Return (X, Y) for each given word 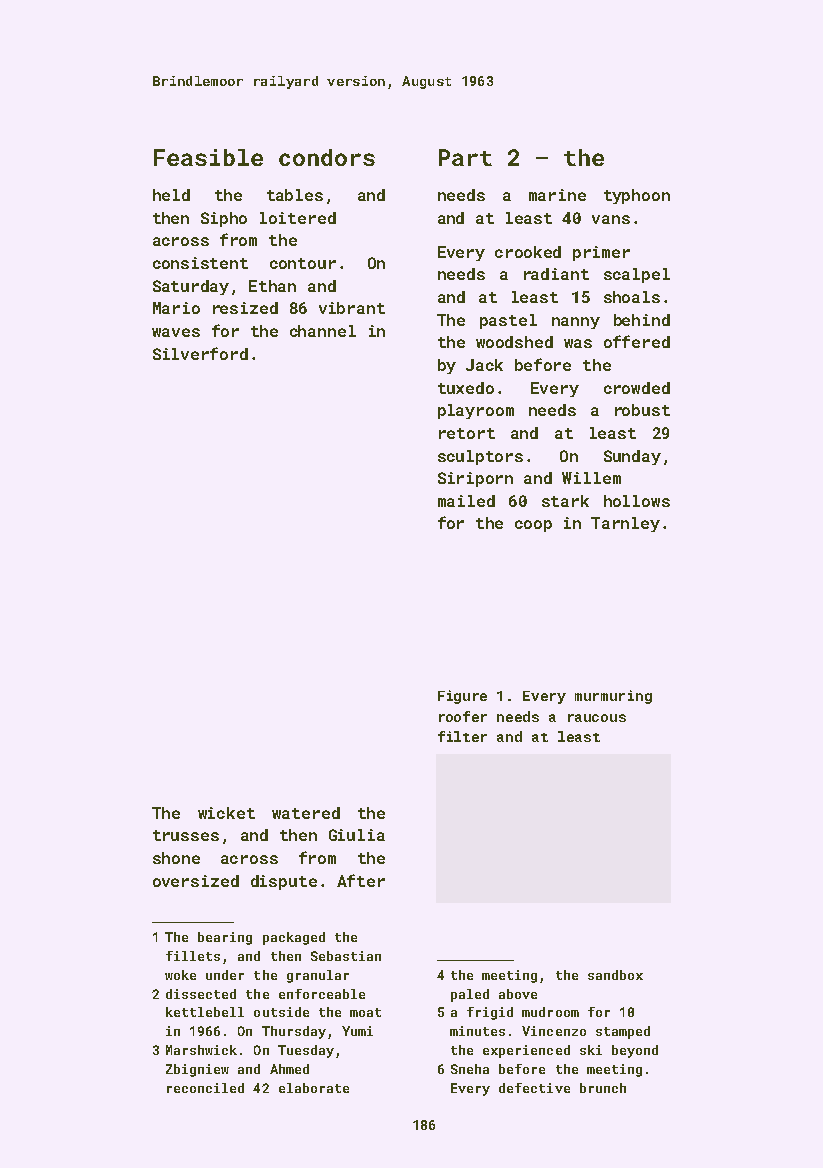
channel (323, 331)
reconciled (205, 1088)
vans (611, 219)
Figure (462, 697)
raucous (597, 718)
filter (462, 736)
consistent (200, 263)
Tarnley (625, 524)
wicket (226, 813)
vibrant (352, 308)
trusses (186, 835)
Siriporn (475, 479)
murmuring (613, 697)
